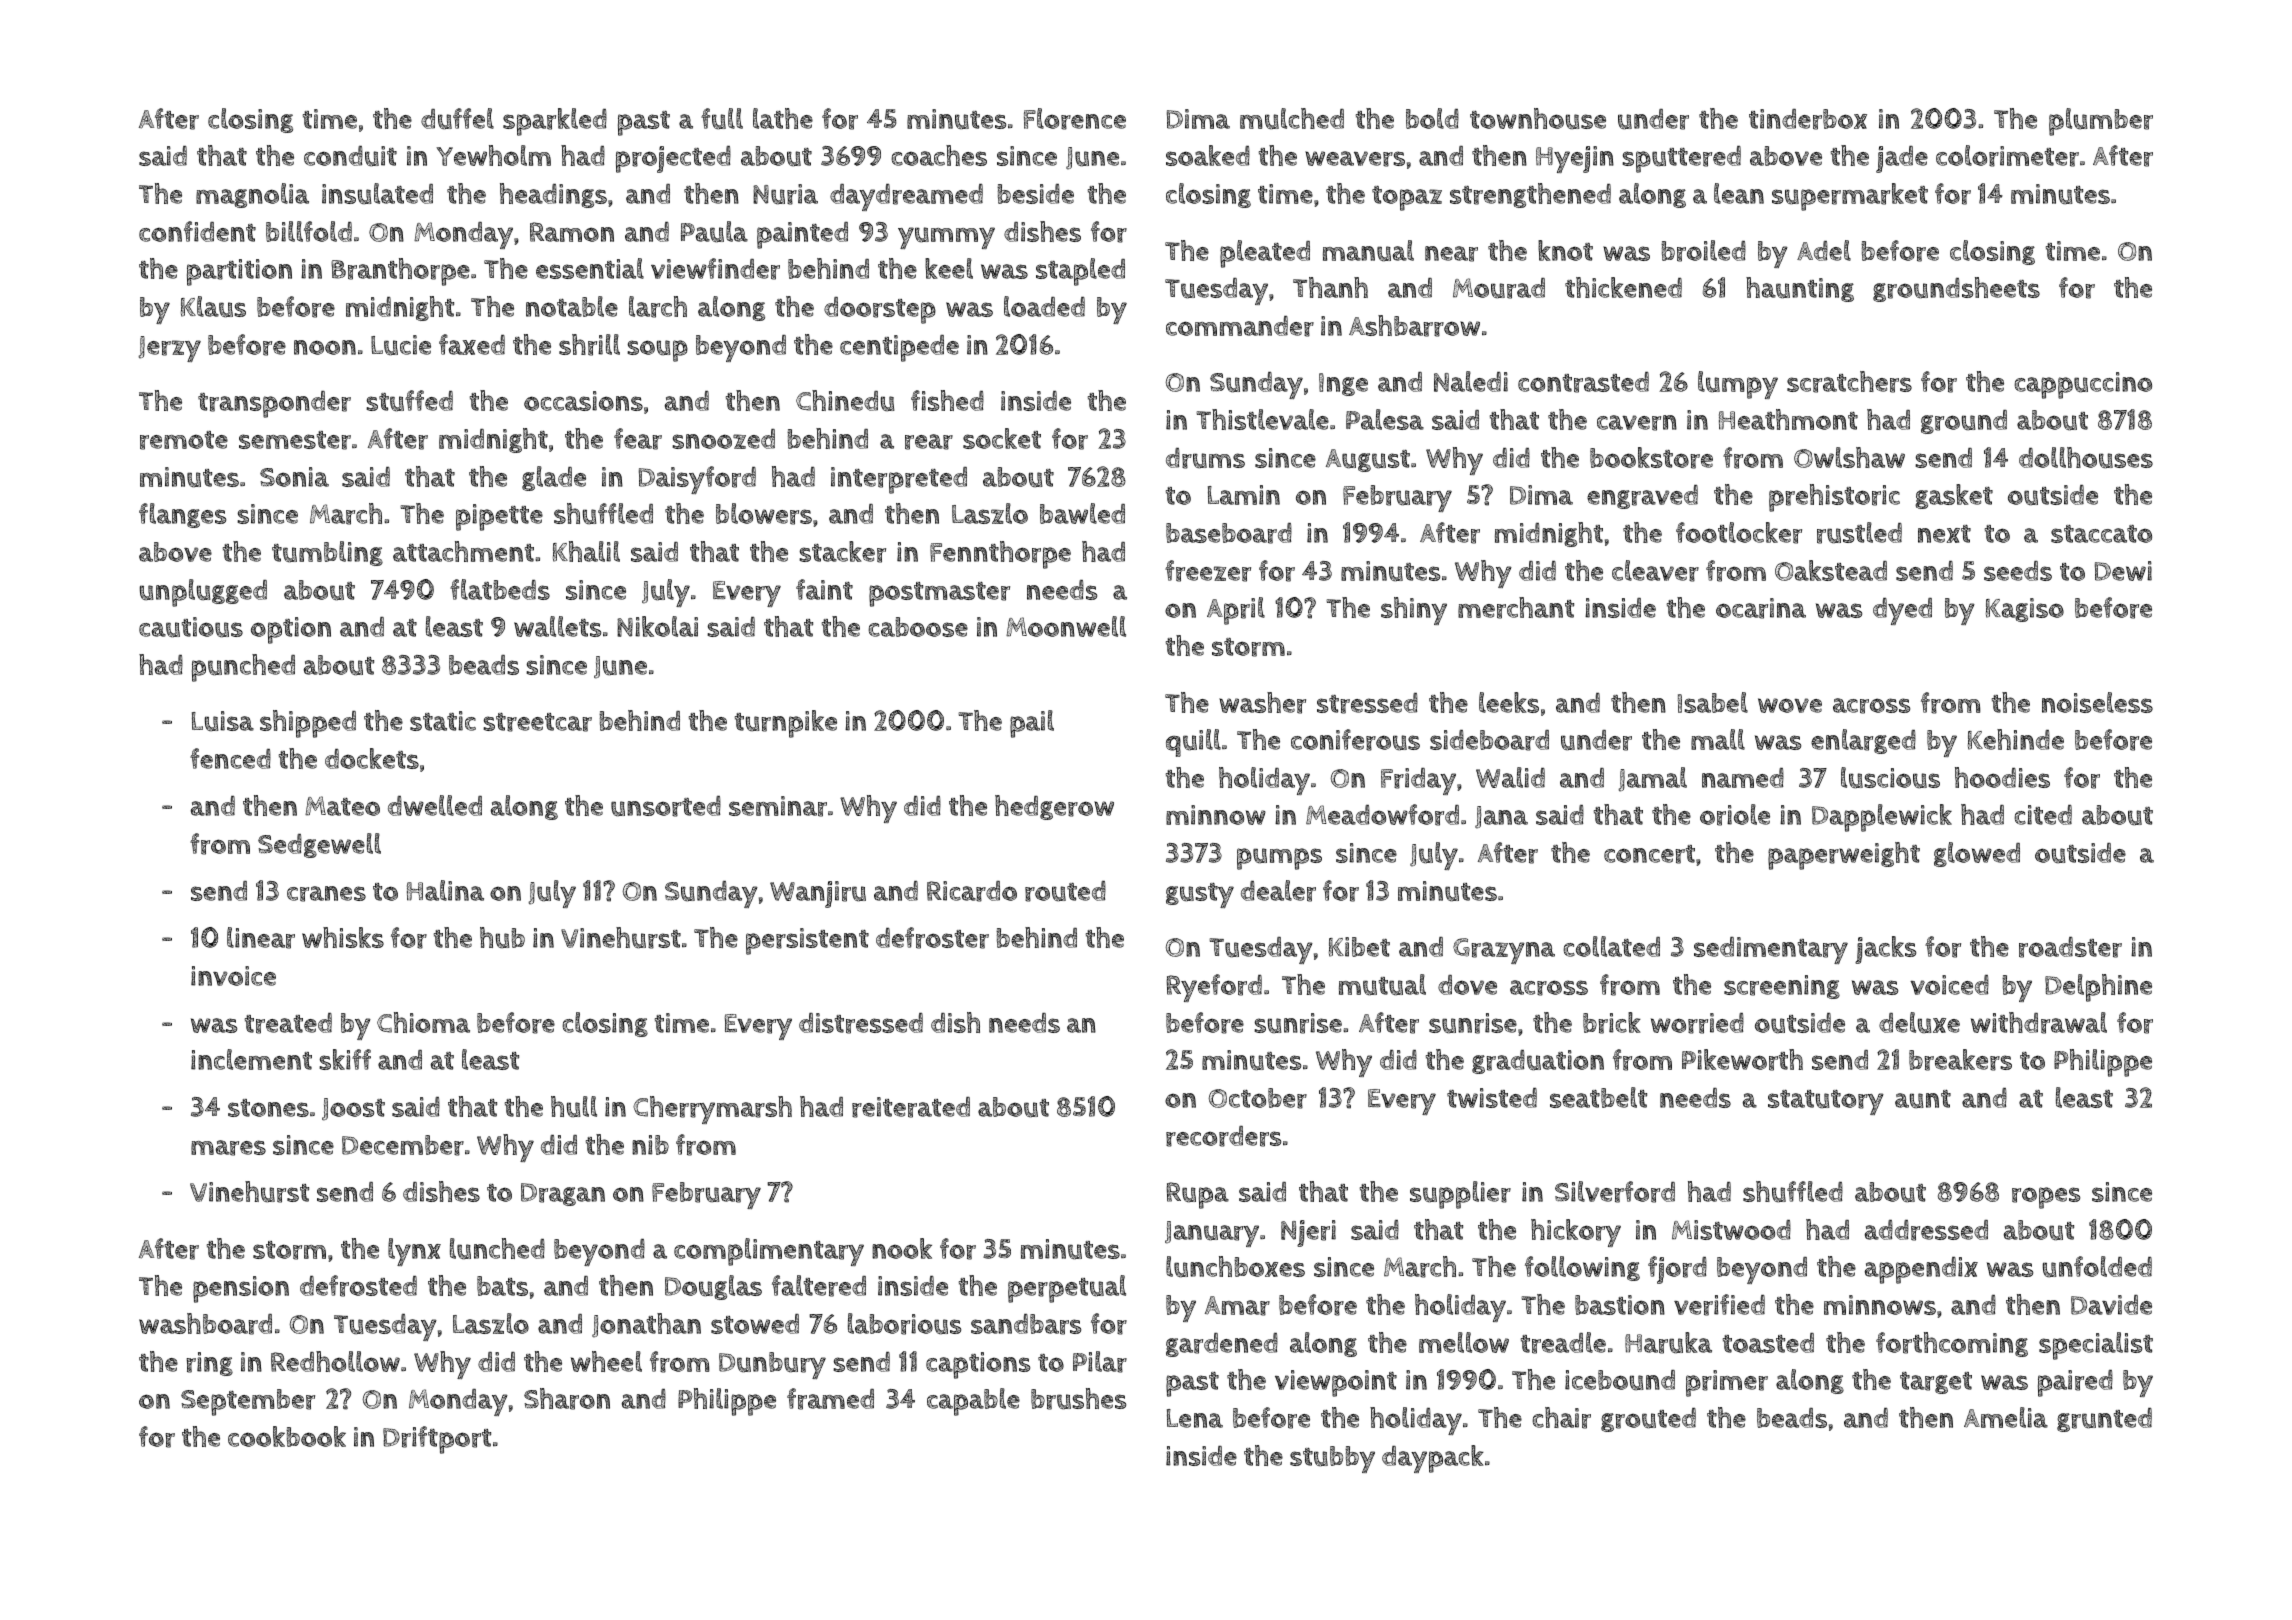  I want to click on stubby, so click(1332, 1459).
